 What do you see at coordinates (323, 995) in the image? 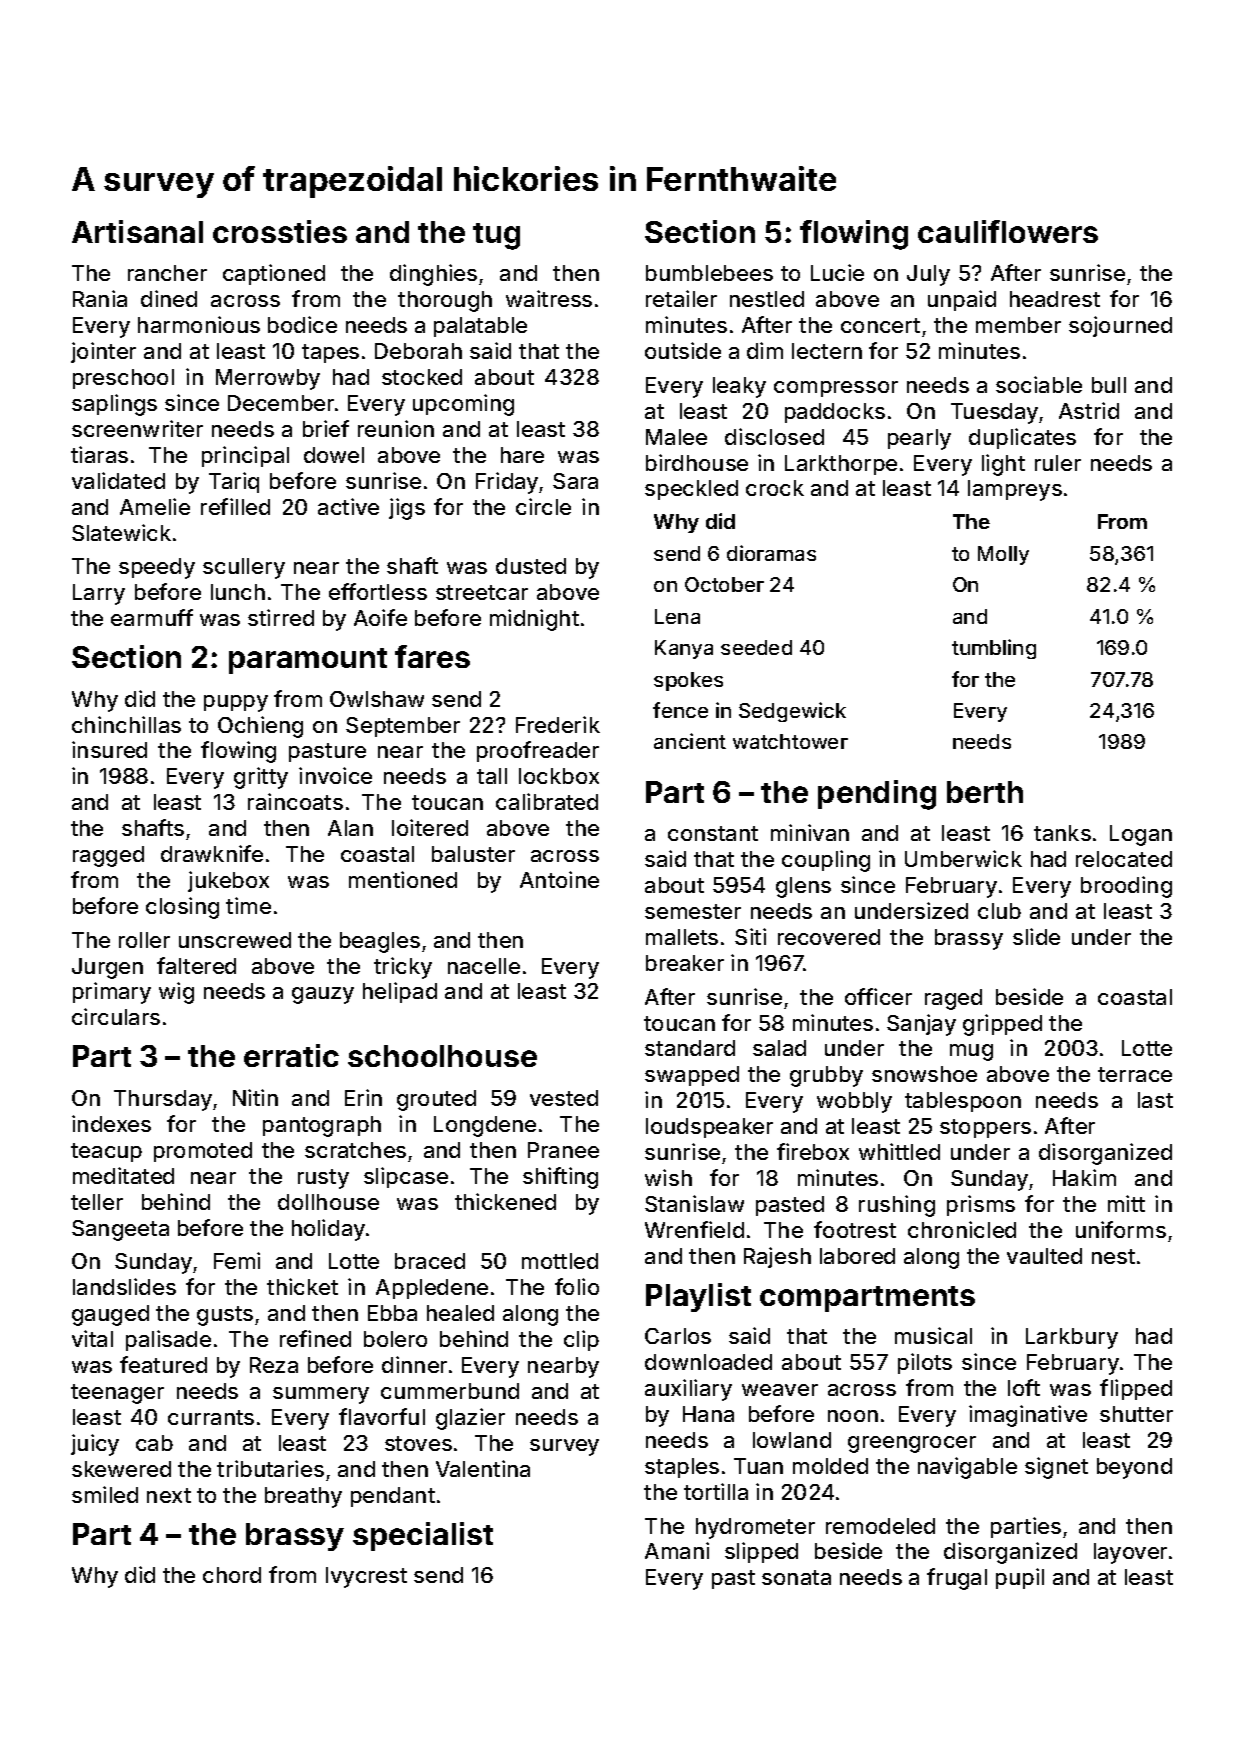
I see `gauzy` at bounding box center [323, 995].
